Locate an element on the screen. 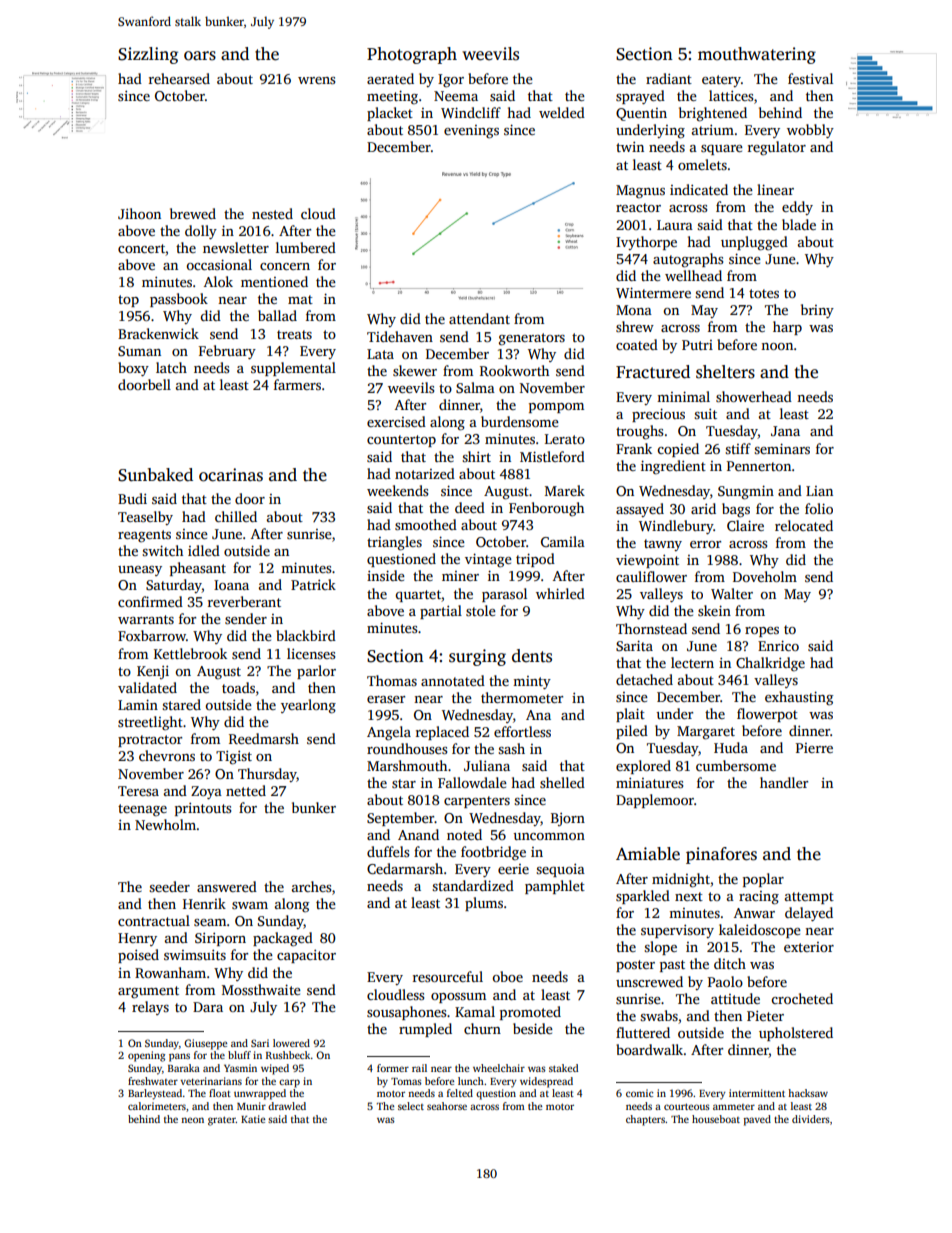 Image resolution: width=952 pixels, height=1233 pixels. evenings is located at coordinates (471, 132).
